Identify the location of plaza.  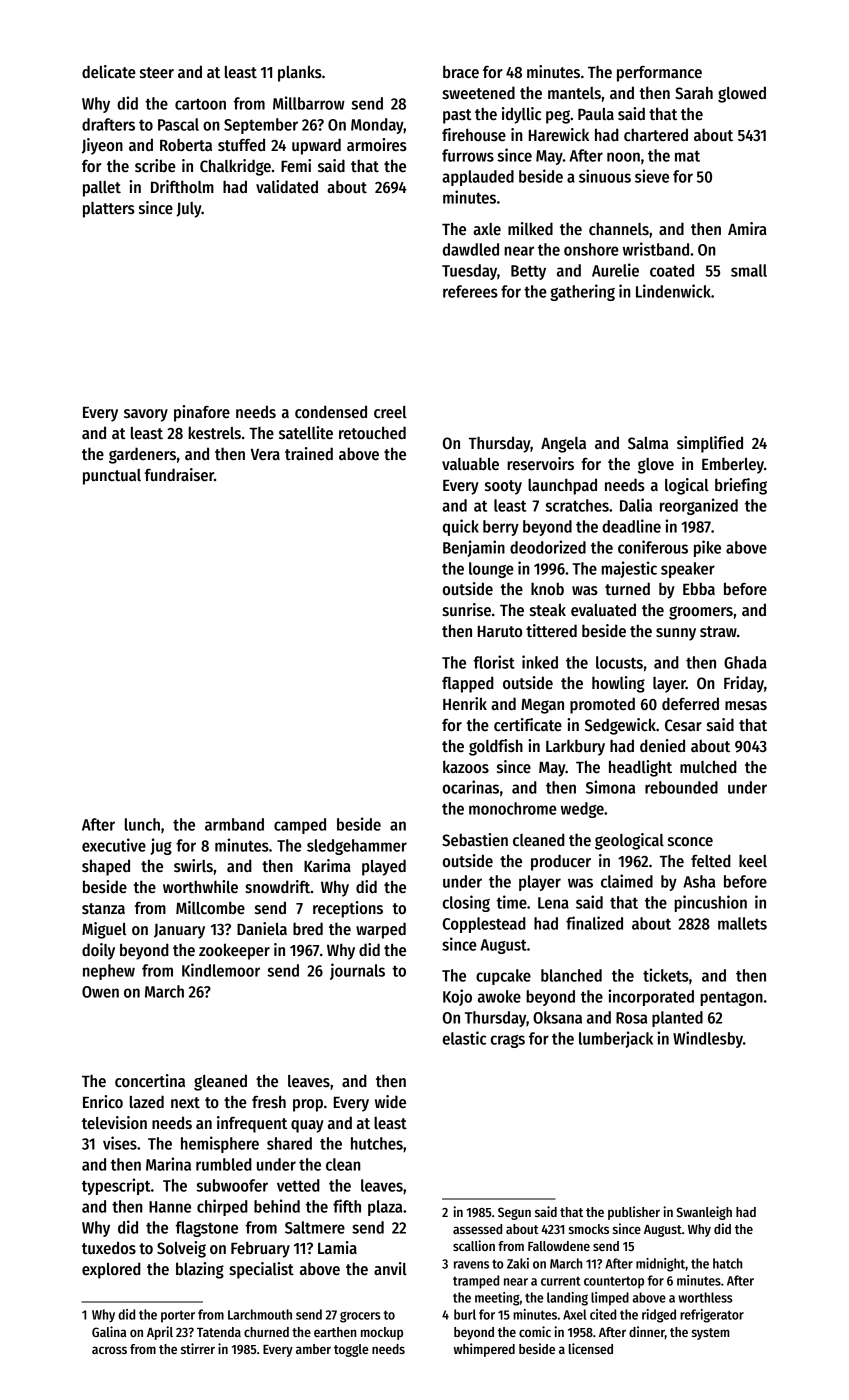
(385, 1208).
